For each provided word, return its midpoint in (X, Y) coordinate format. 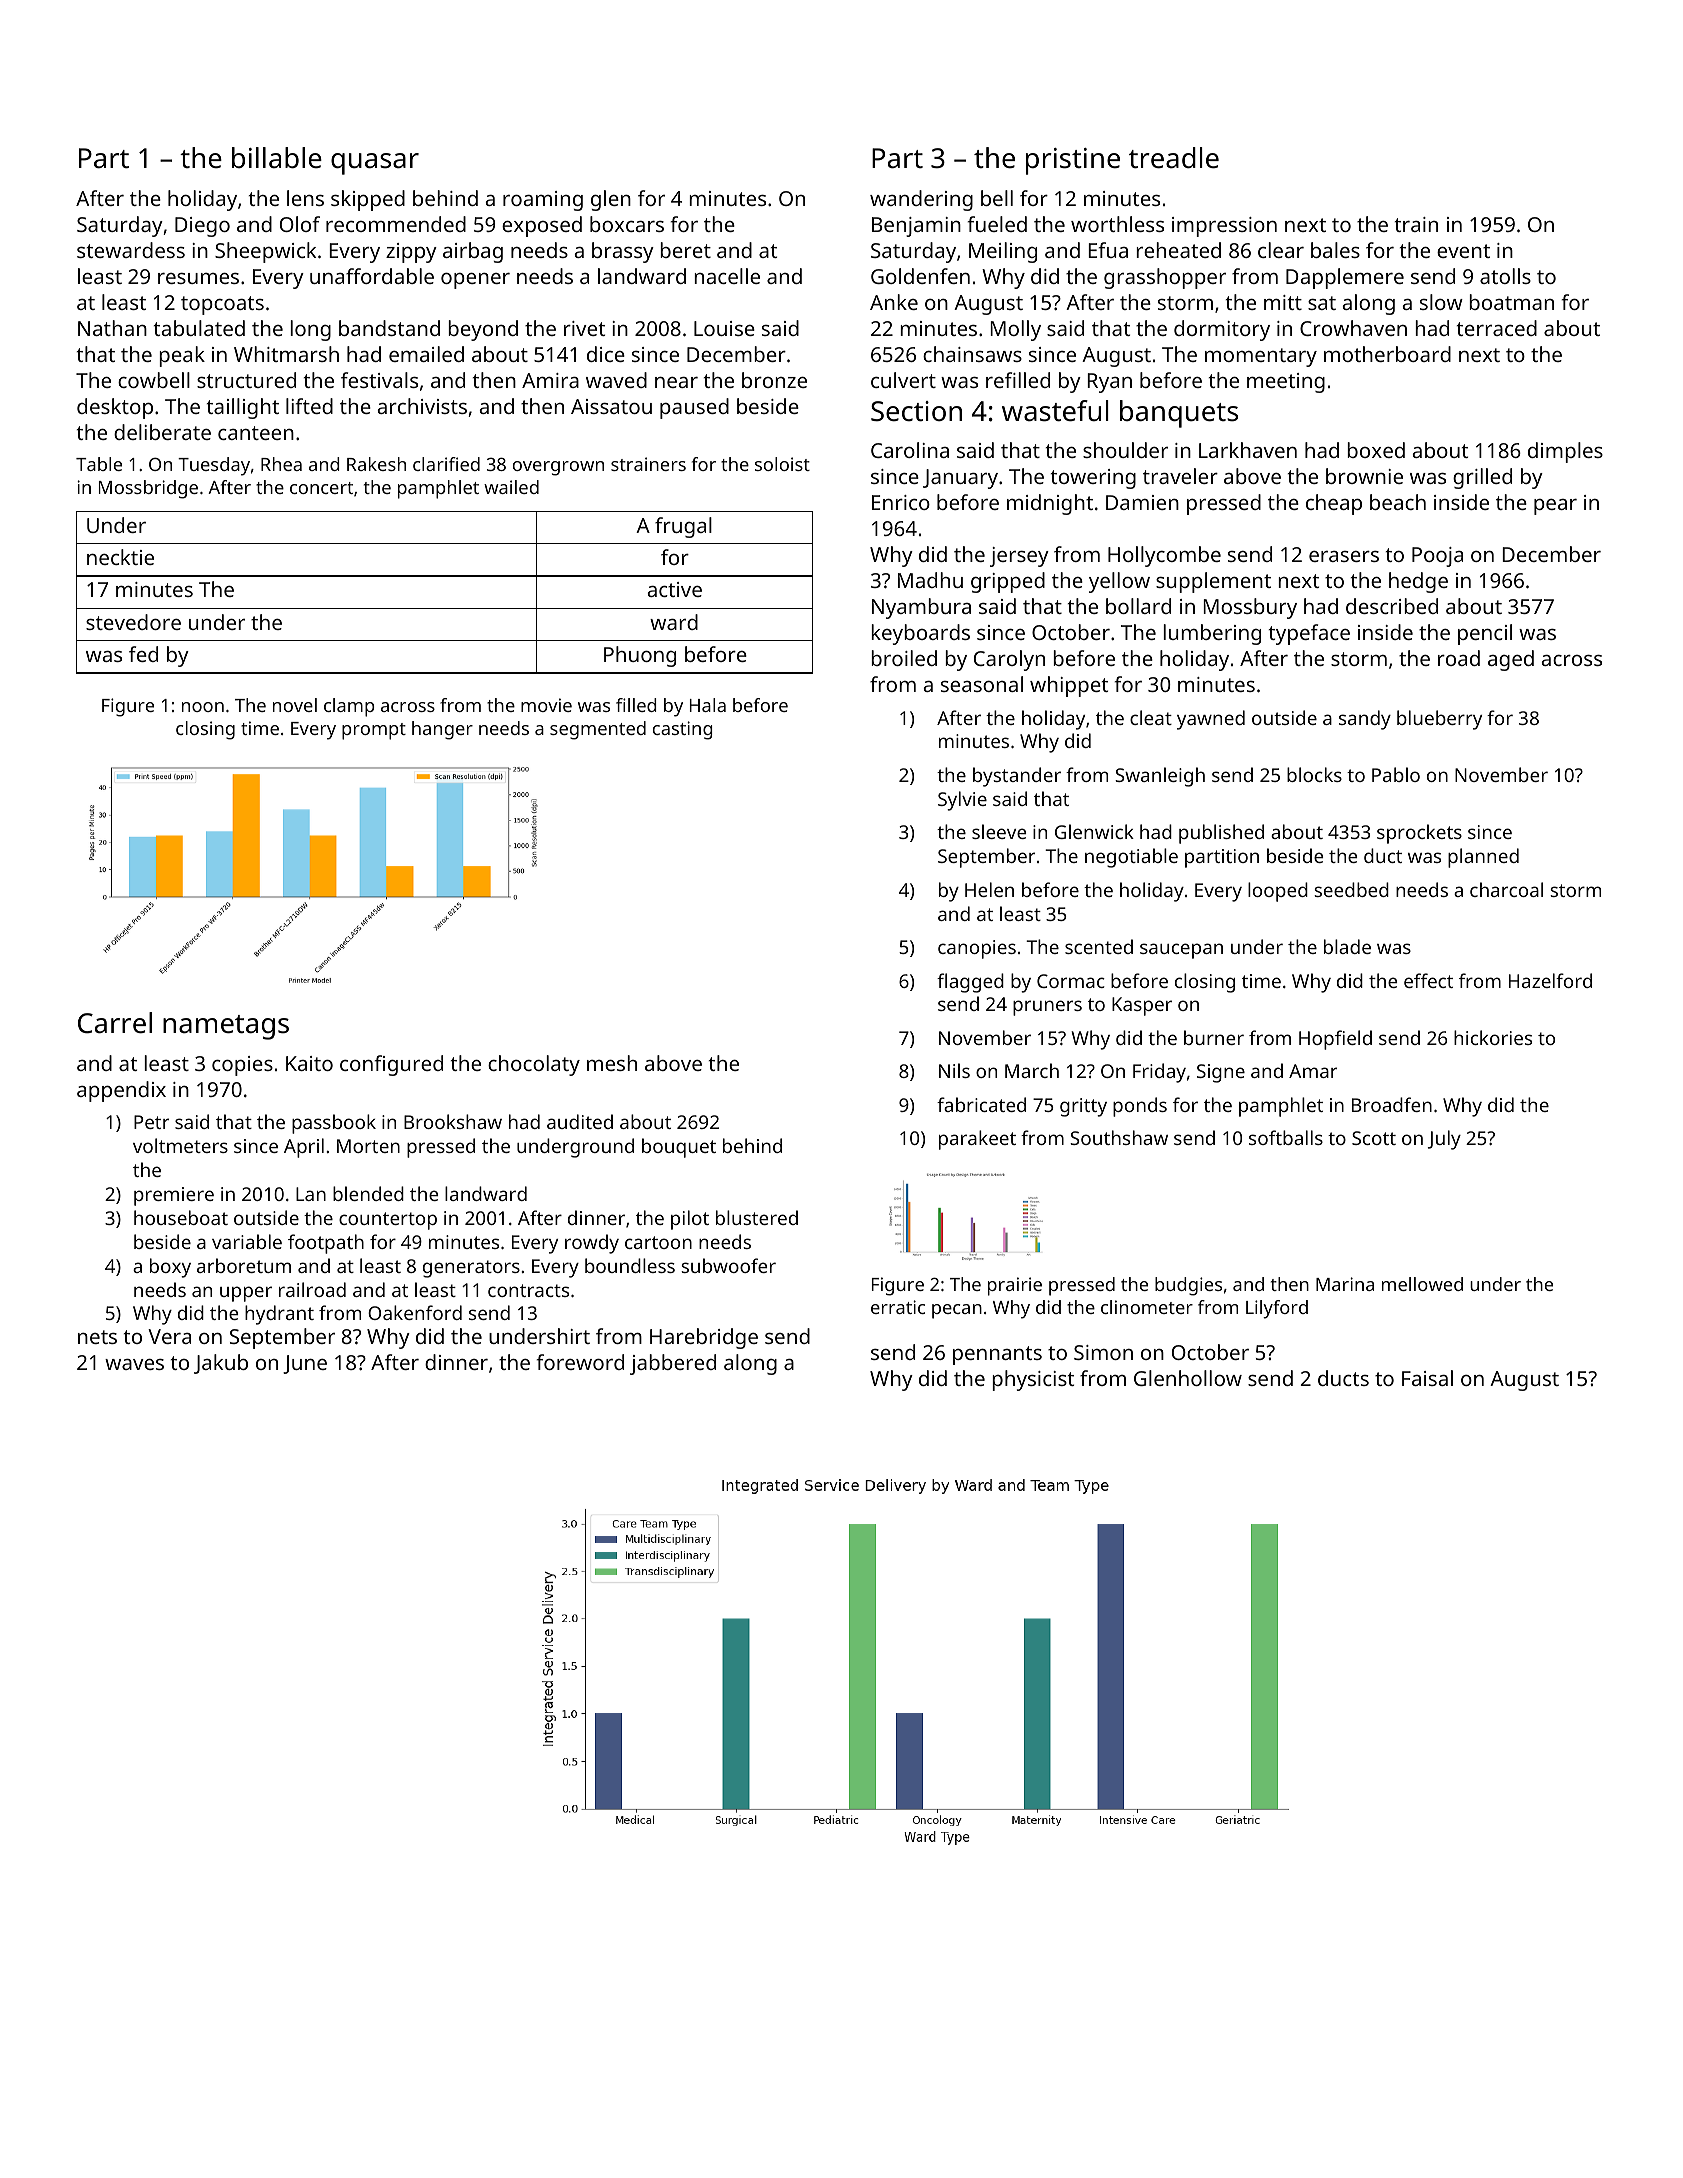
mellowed (1422, 1284)
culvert (903, 380)
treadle (1174, 158)
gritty (1083, 1107)
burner (1214, 1037)
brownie (1364, 476)
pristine (1073, 161)
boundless (630, 1265)
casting (682, 730)
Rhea (281, 464)
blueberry (1439, 720)
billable (277, 157)
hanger (442, 730)
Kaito (309, 1063)
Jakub (221, 1364)
